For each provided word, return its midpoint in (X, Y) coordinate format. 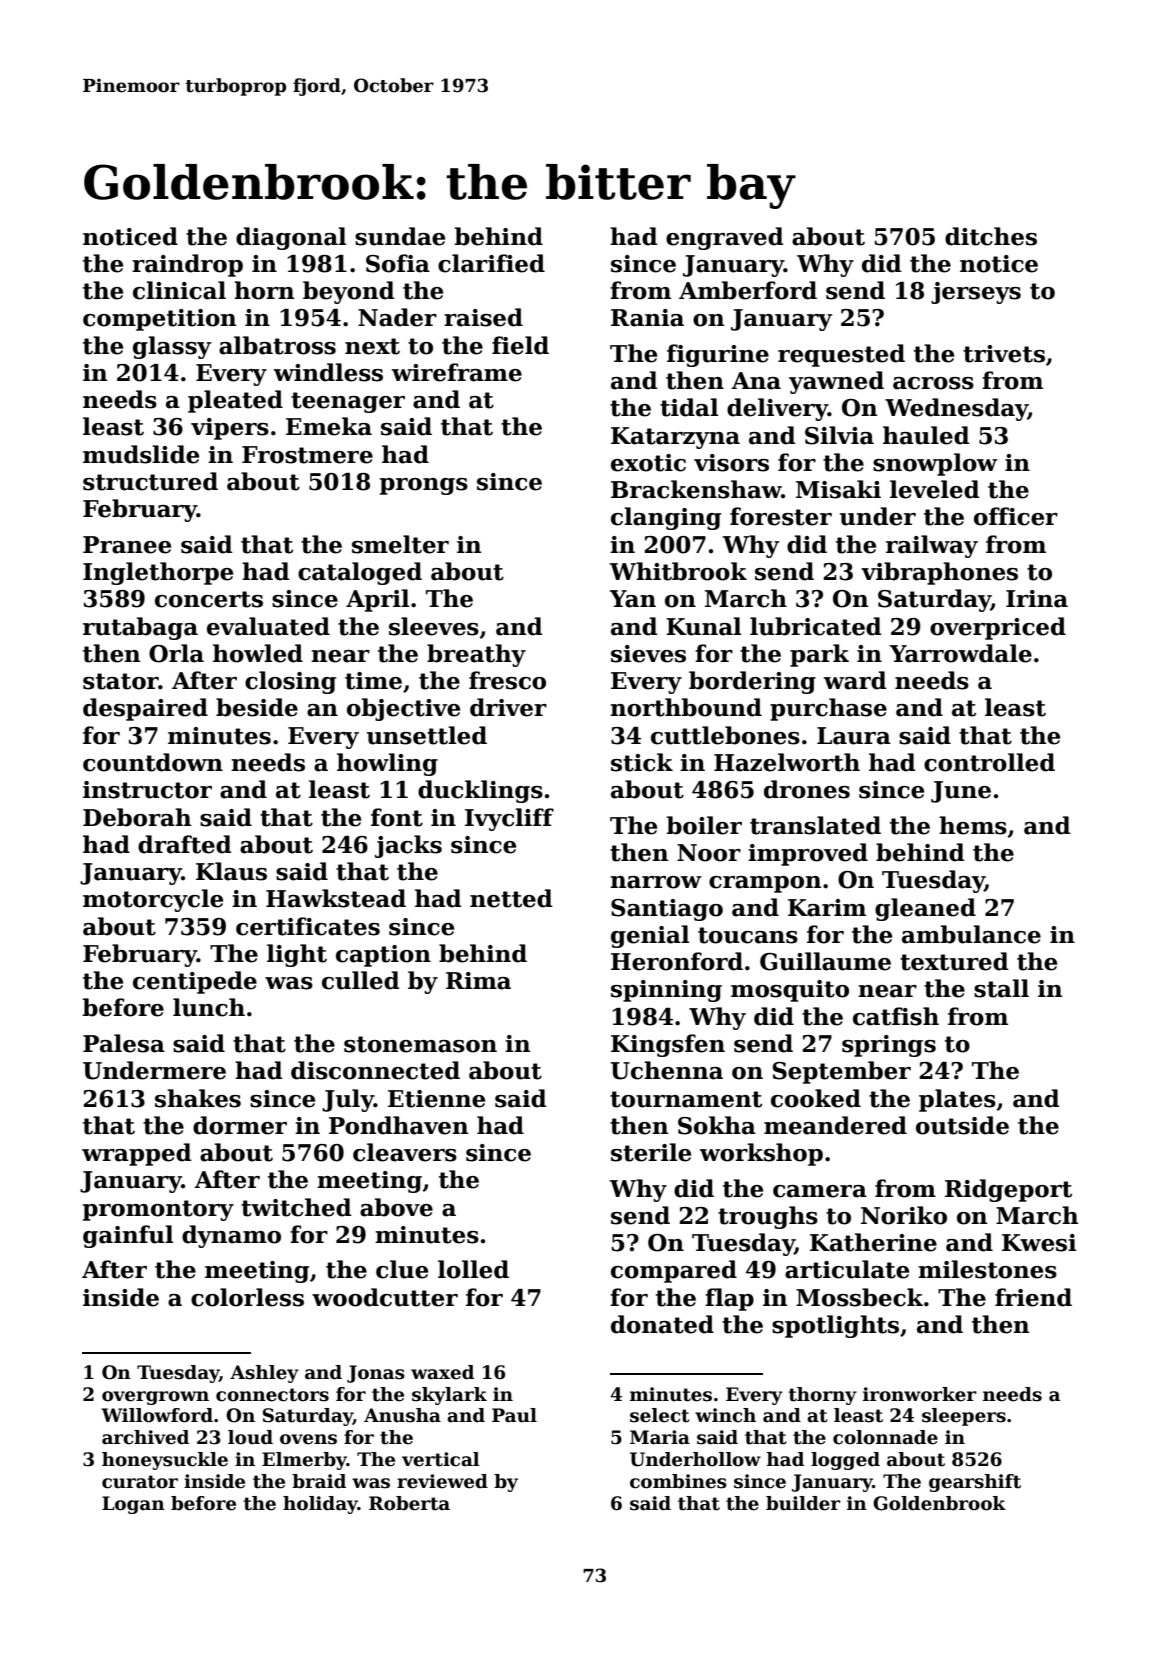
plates (957, 1100)
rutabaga (140, 628)
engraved (725, 238)
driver (508, 707)
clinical (179, 290)
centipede (195, 982)
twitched (296, 1207)
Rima (478, 981)
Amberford (748, 290)
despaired (145, 709)
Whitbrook (678, 571)
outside (962, 1125)
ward (855, 680)
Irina (1037, 599)
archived (145, 1437)
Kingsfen (668, 1045)
